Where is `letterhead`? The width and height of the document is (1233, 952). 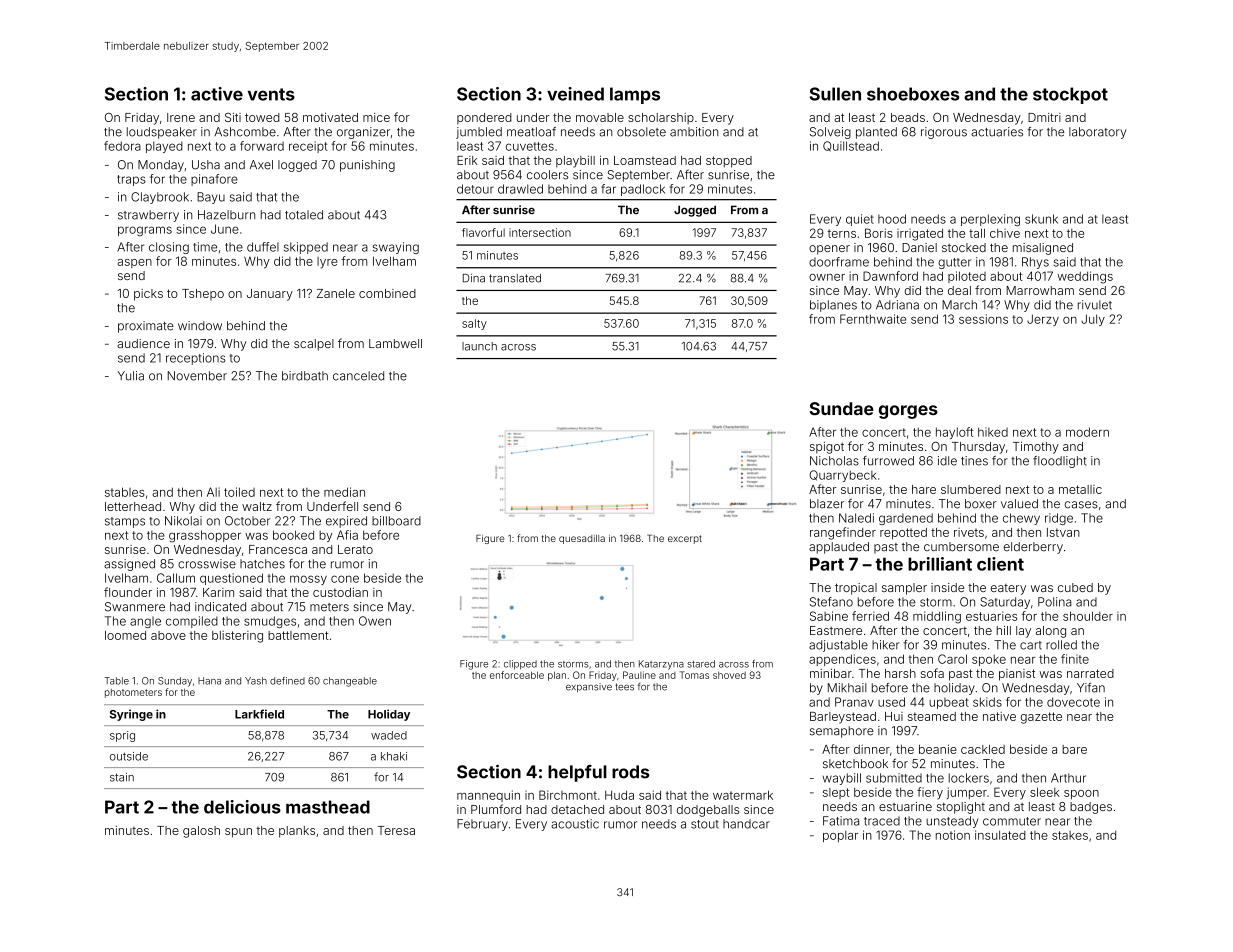
letterhead is located at coordinates (133, 506).
